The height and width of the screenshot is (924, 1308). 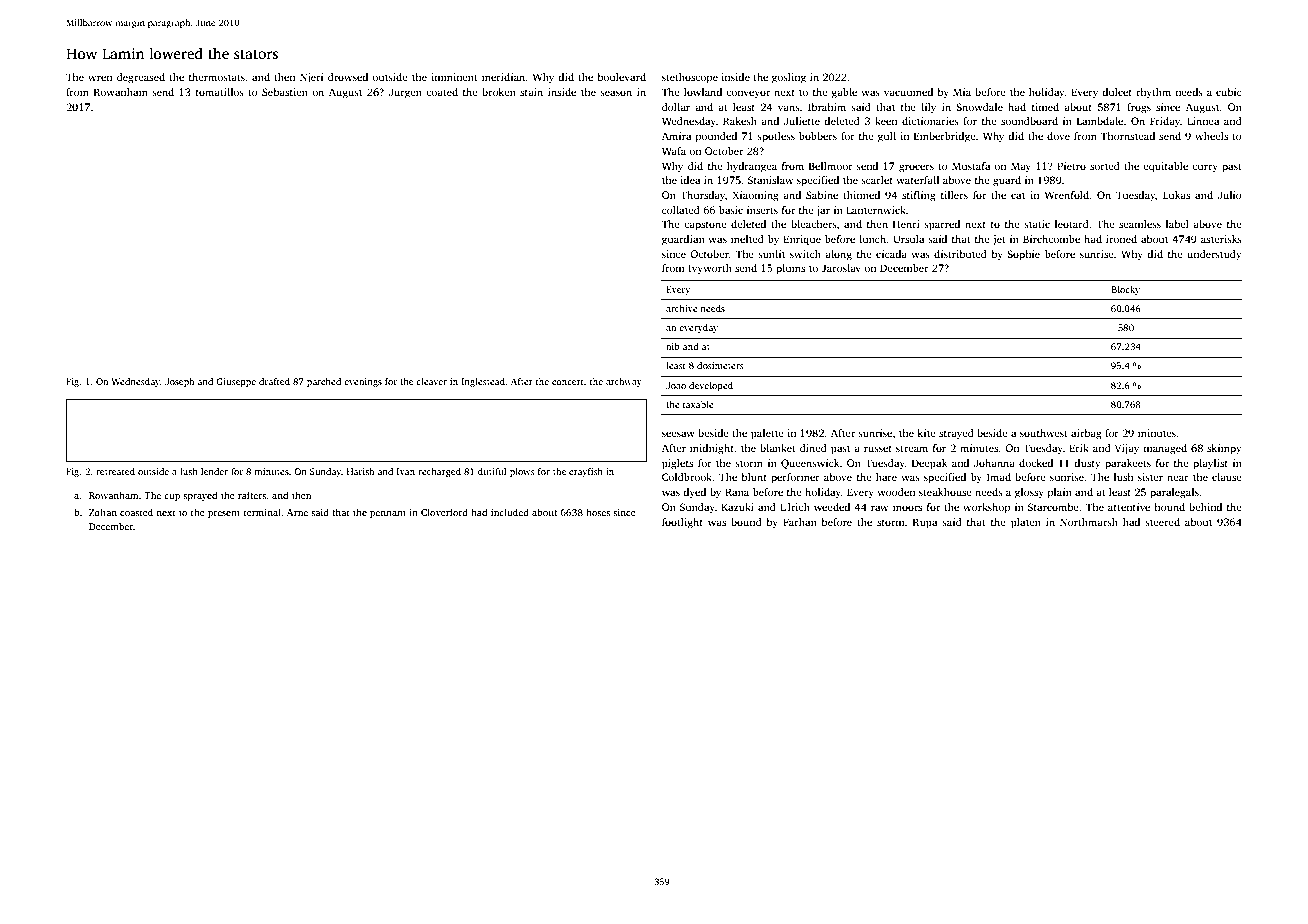 What do you see at coordinates (954, 195) in the screenshot?
I see `tillers` at bounding box center [954, 195].
